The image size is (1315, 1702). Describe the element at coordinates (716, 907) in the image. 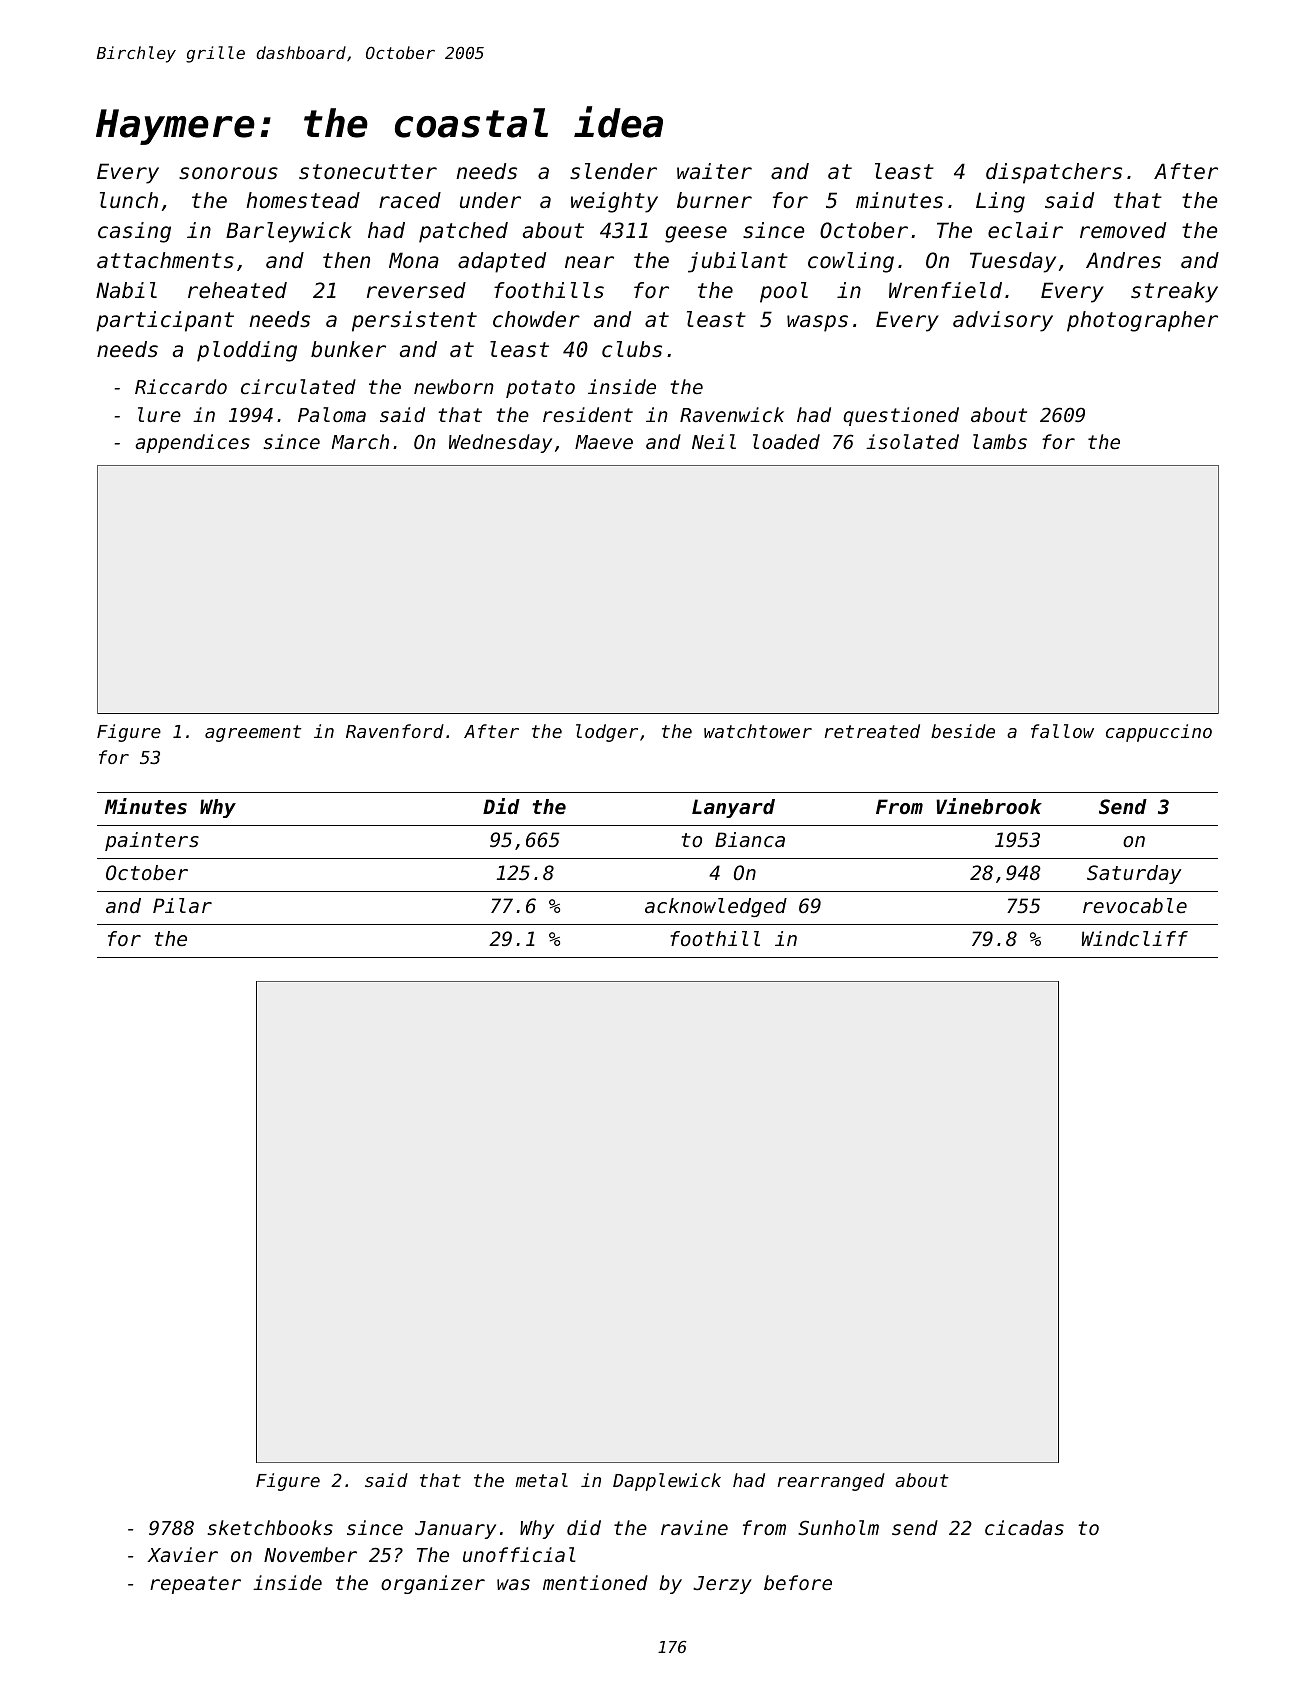

I see `acknowledged` at that location.
